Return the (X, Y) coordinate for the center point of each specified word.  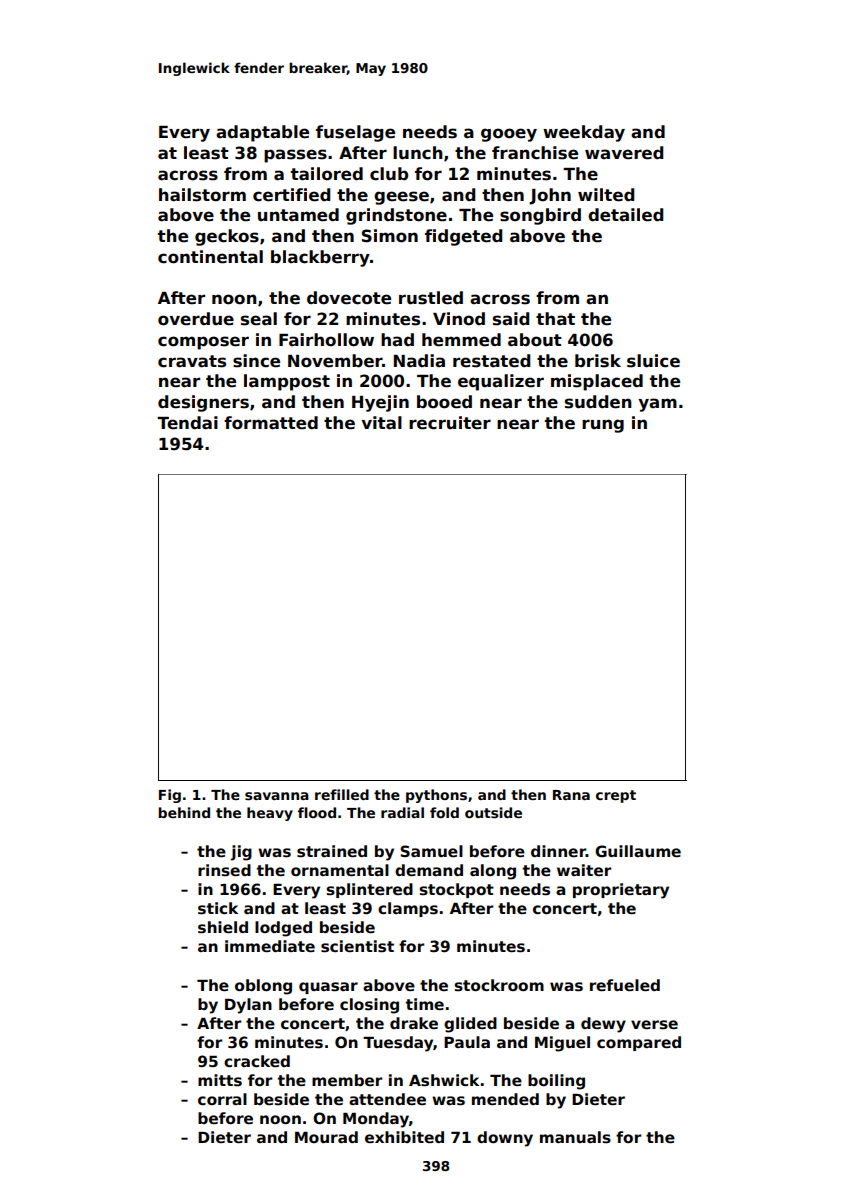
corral (222, 1099)
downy (505, 1139)
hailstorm (202, 195)
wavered (624, 153)
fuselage (355, 133)
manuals (575, 1137)
